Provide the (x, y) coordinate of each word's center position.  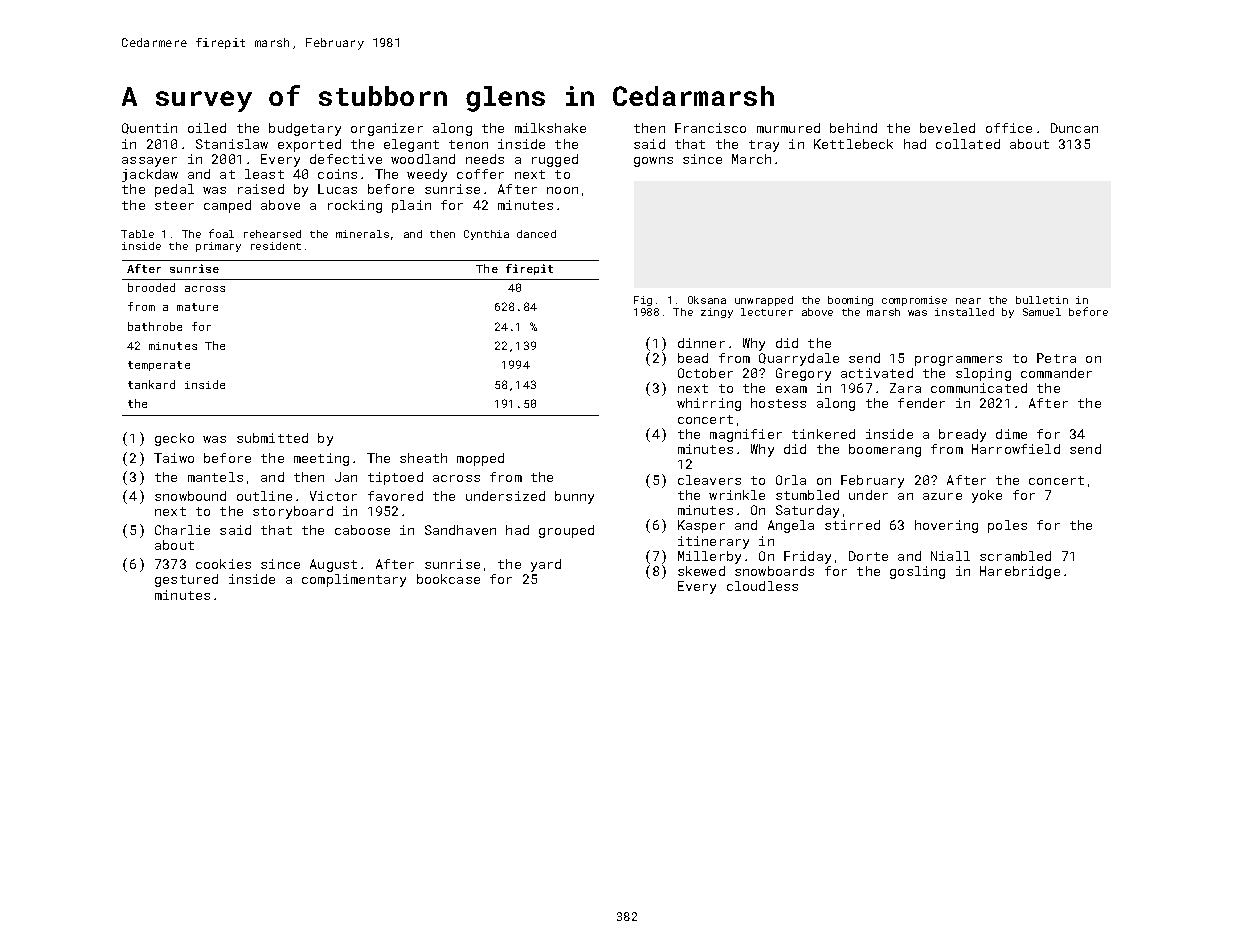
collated (968, 144)
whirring (709, 404)
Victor (333, 496)
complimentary (354, 580)
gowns (653, 162)
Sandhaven (460, 530)
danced (536, 234)
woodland (423, 159)
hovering (946, 526)
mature (197, 307)
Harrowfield (1016, 449)
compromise (914, 301)
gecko (174, 439)
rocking (355, 206)
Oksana (707, 300)
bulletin (1042, 300)
